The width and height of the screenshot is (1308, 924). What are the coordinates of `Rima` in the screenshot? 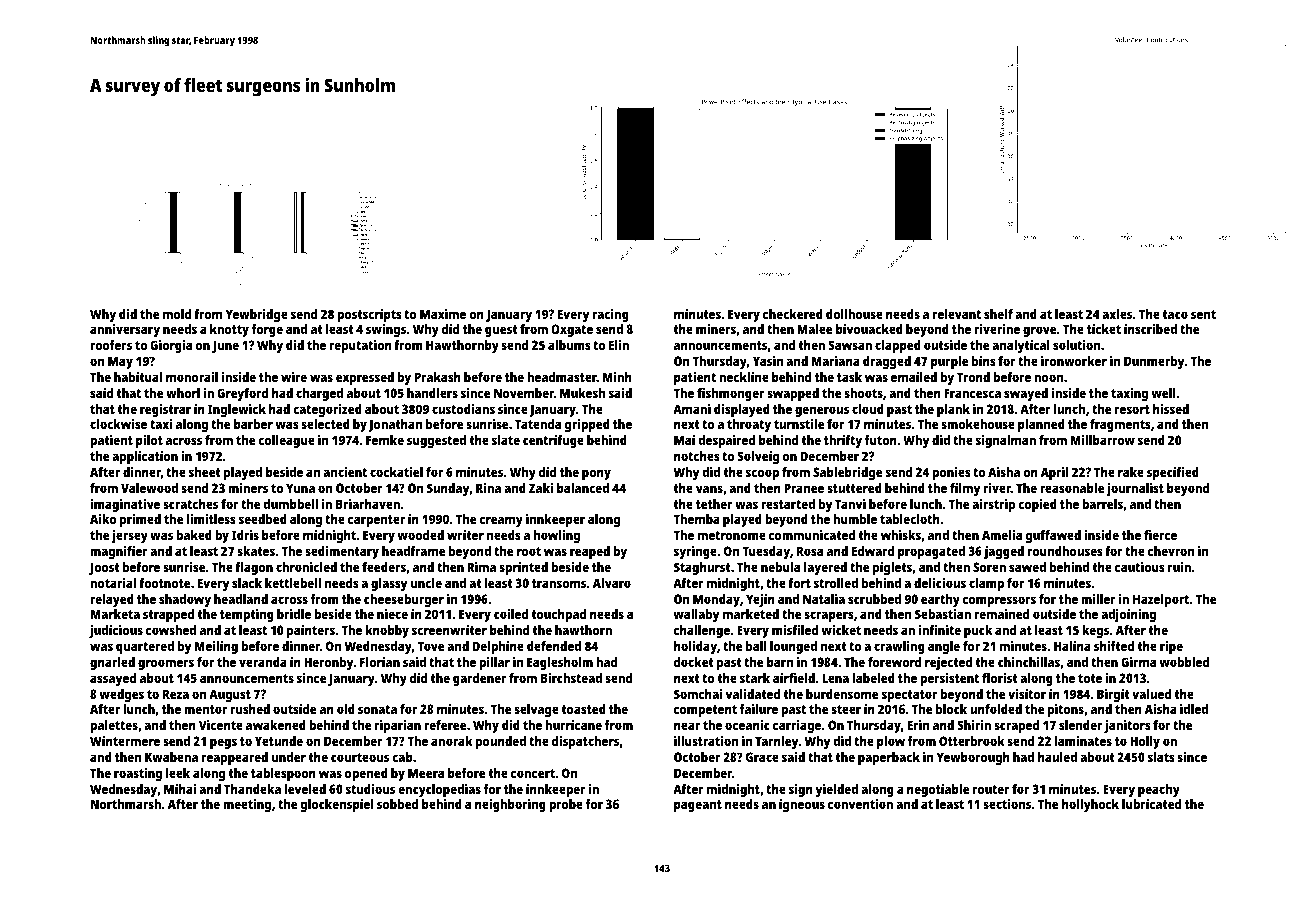 It's located at (481, 567).
